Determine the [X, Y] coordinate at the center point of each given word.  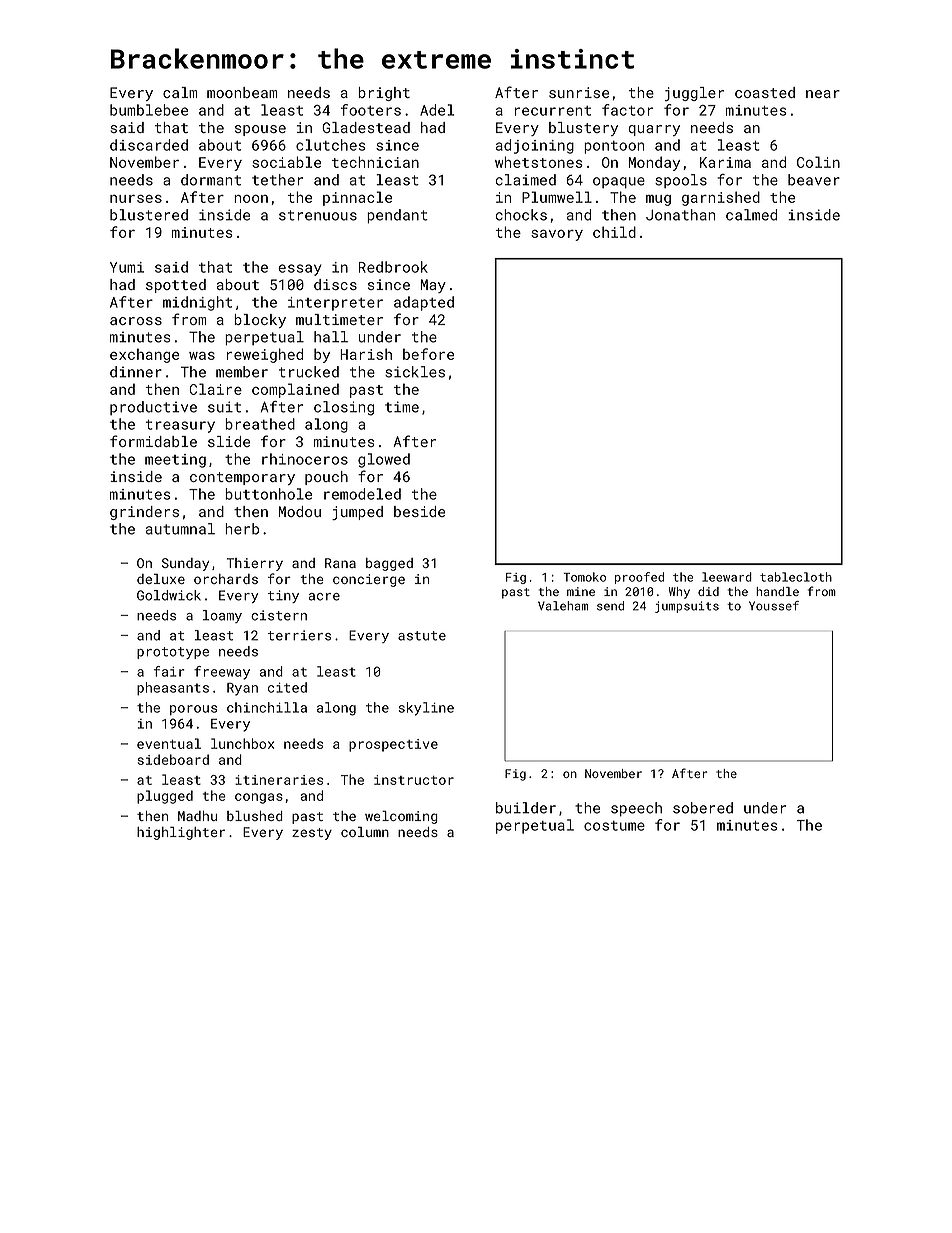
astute [422, 636]
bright [384, 94]
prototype [173, 653]
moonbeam [242, 92]
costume [614, 826]
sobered [703, 808]
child [614, 232]
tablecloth [796, 577]
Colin [818, 162]
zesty [312, 834]
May [433, 286]
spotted [176, 286]
